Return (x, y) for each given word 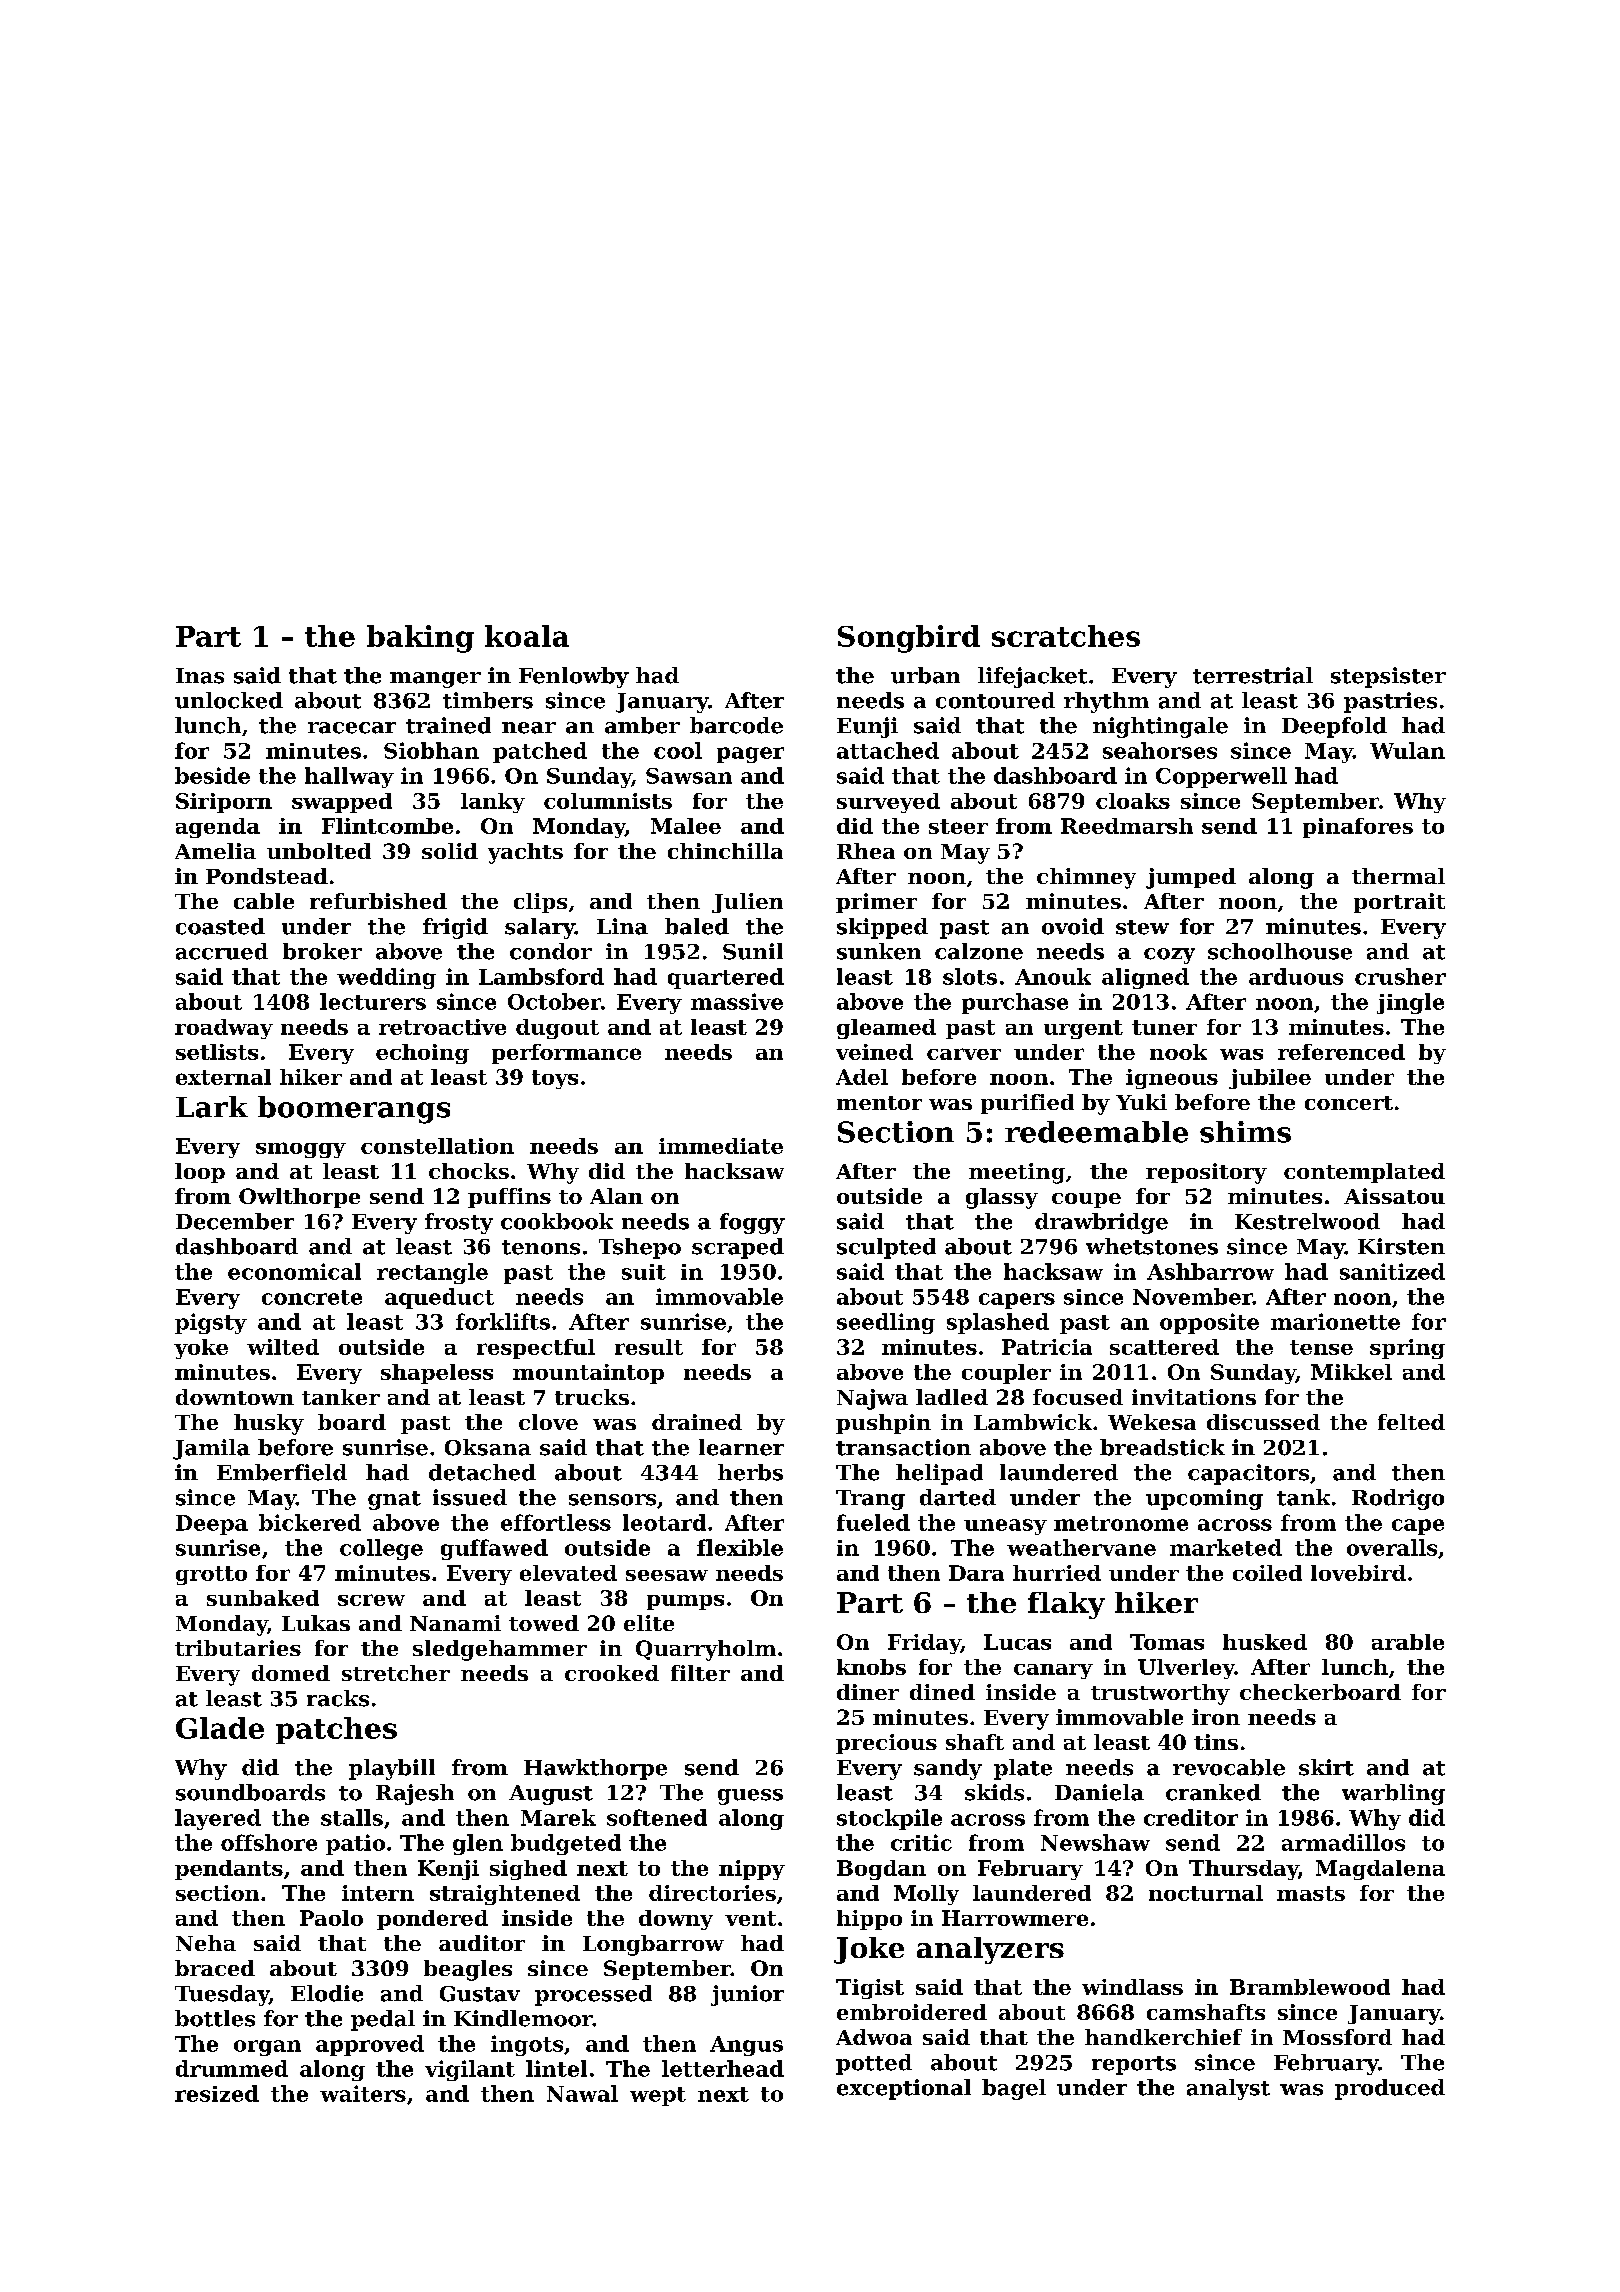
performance (566, 1054)
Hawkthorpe (595, 1769)
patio (355, 1844)
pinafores (1358, 828)
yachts (525, 853)
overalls (1392, 1547)
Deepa (212, 1525)
